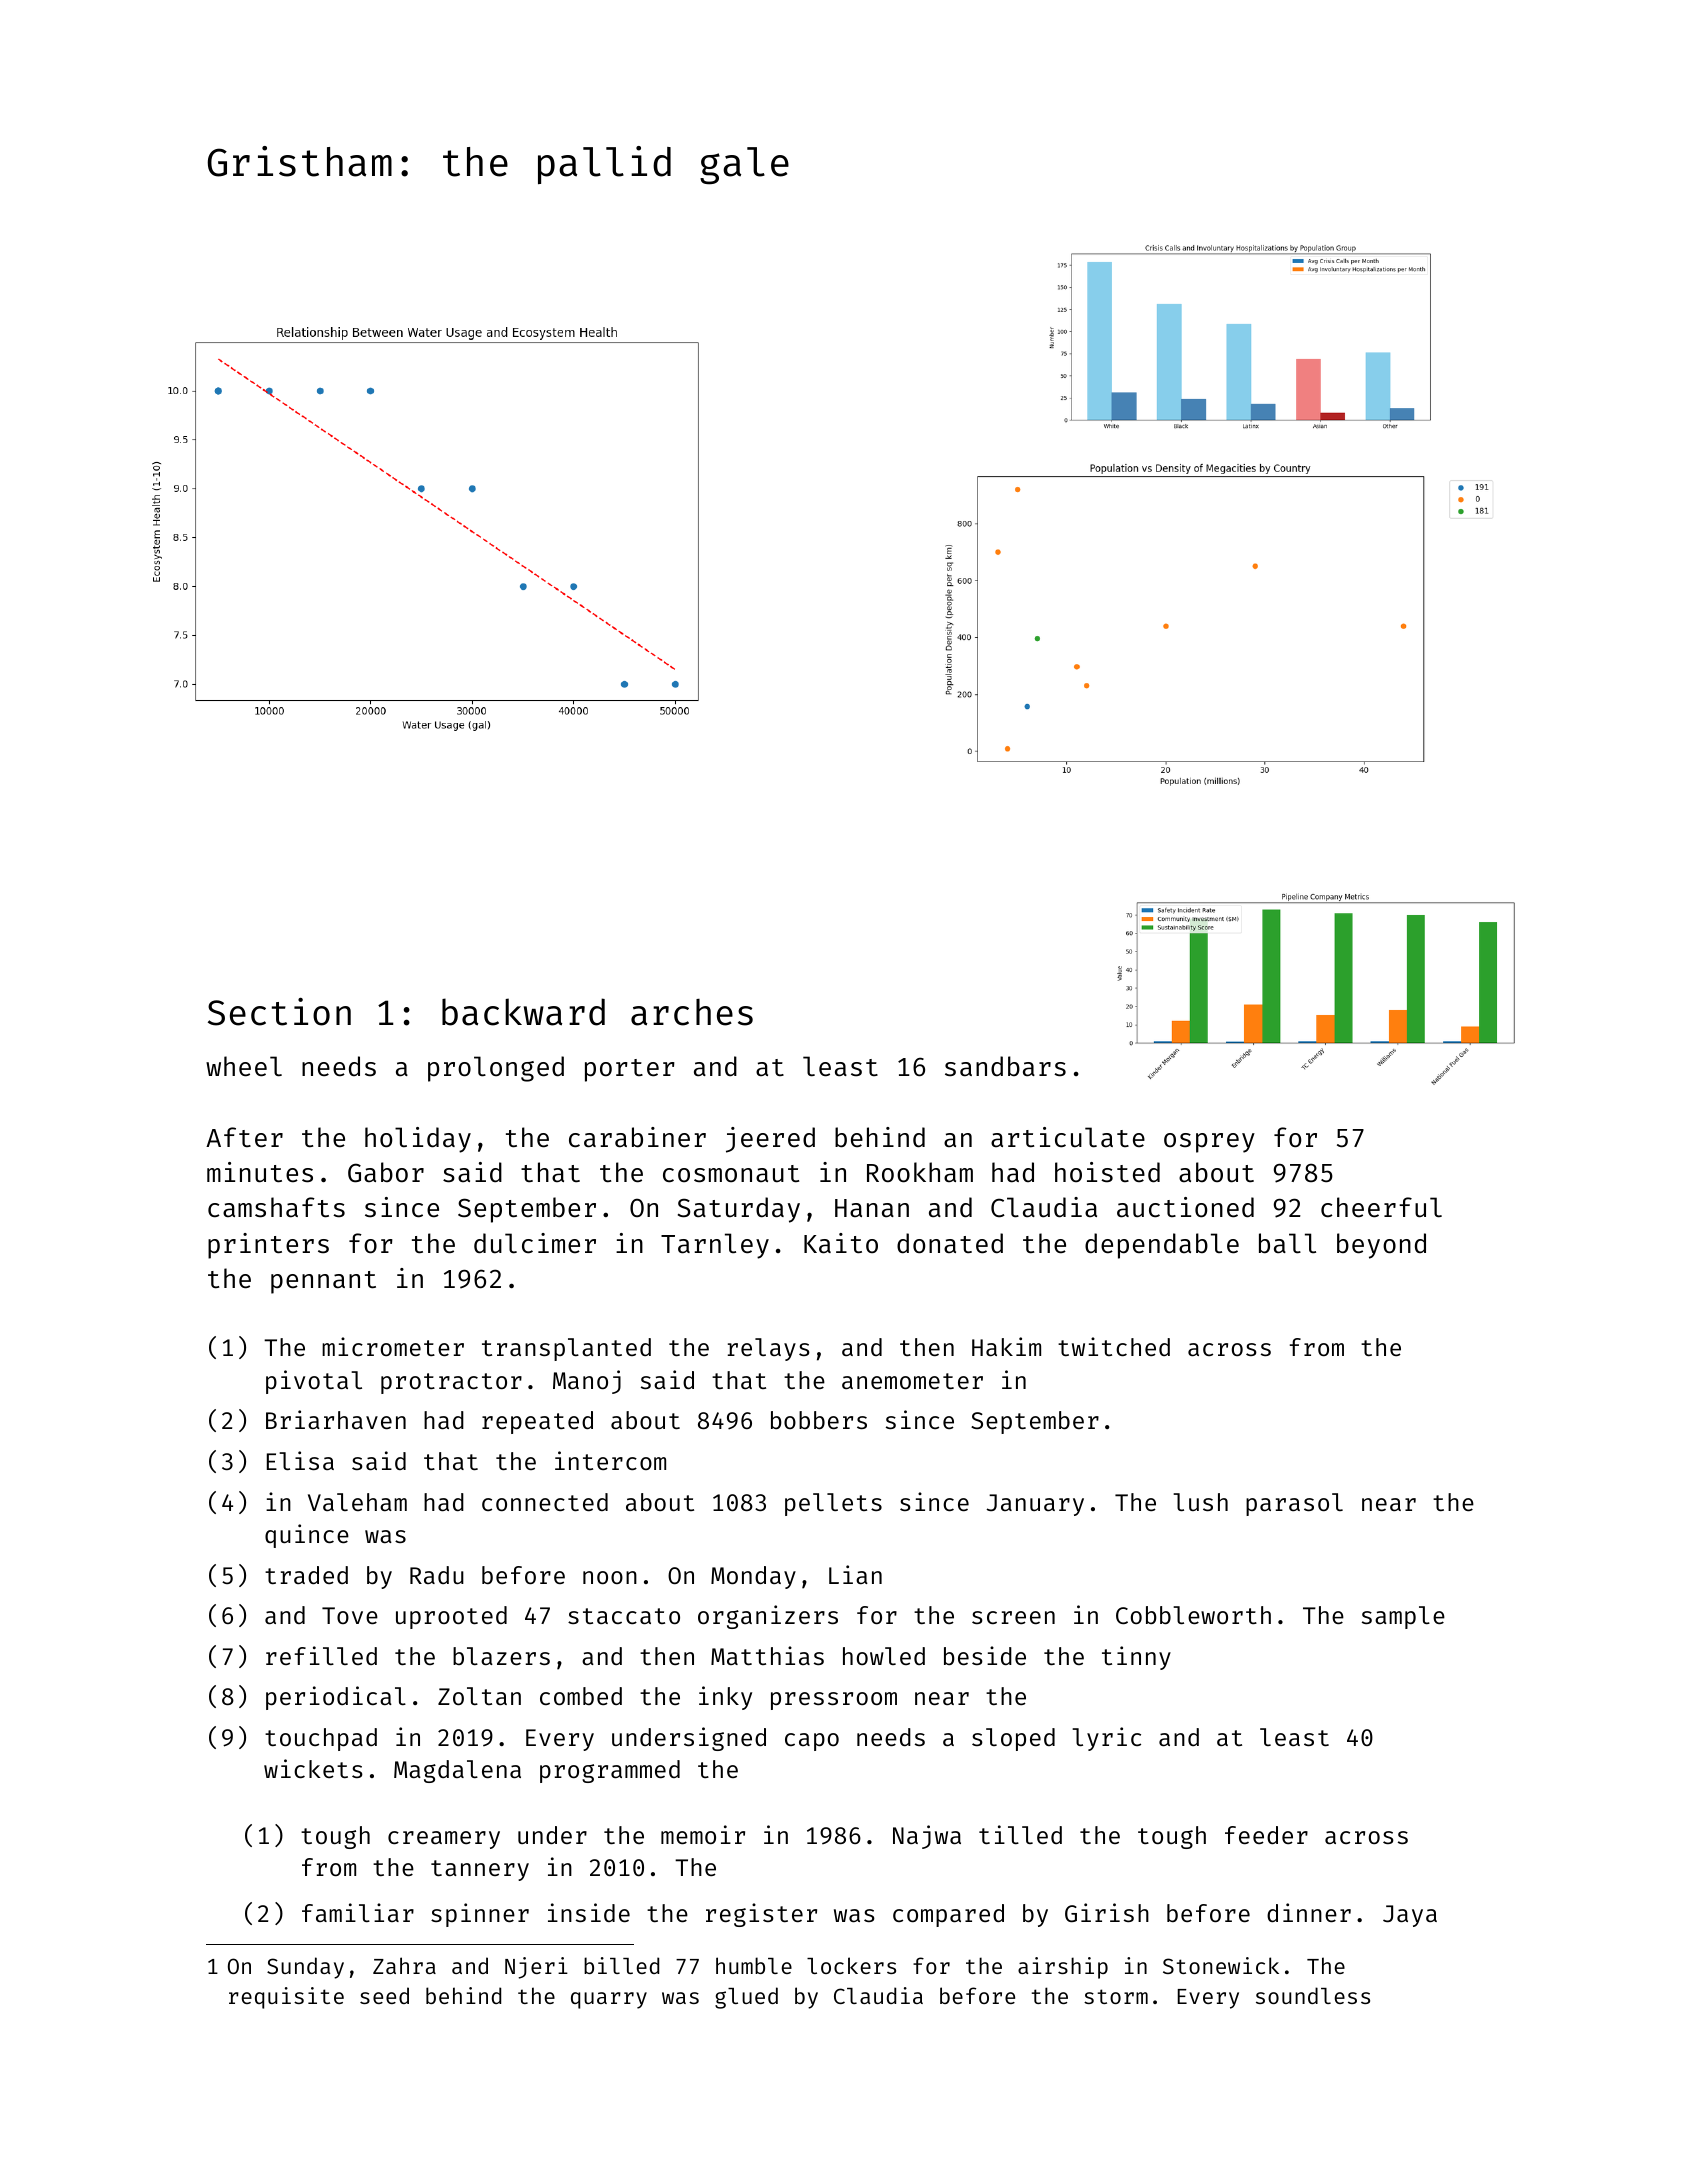 This screenshot has height=2178, width=1683. What do you see at coordinates (884, 1656) in the screenshot?
I see `howled` at bounding box center [884, 1656].
